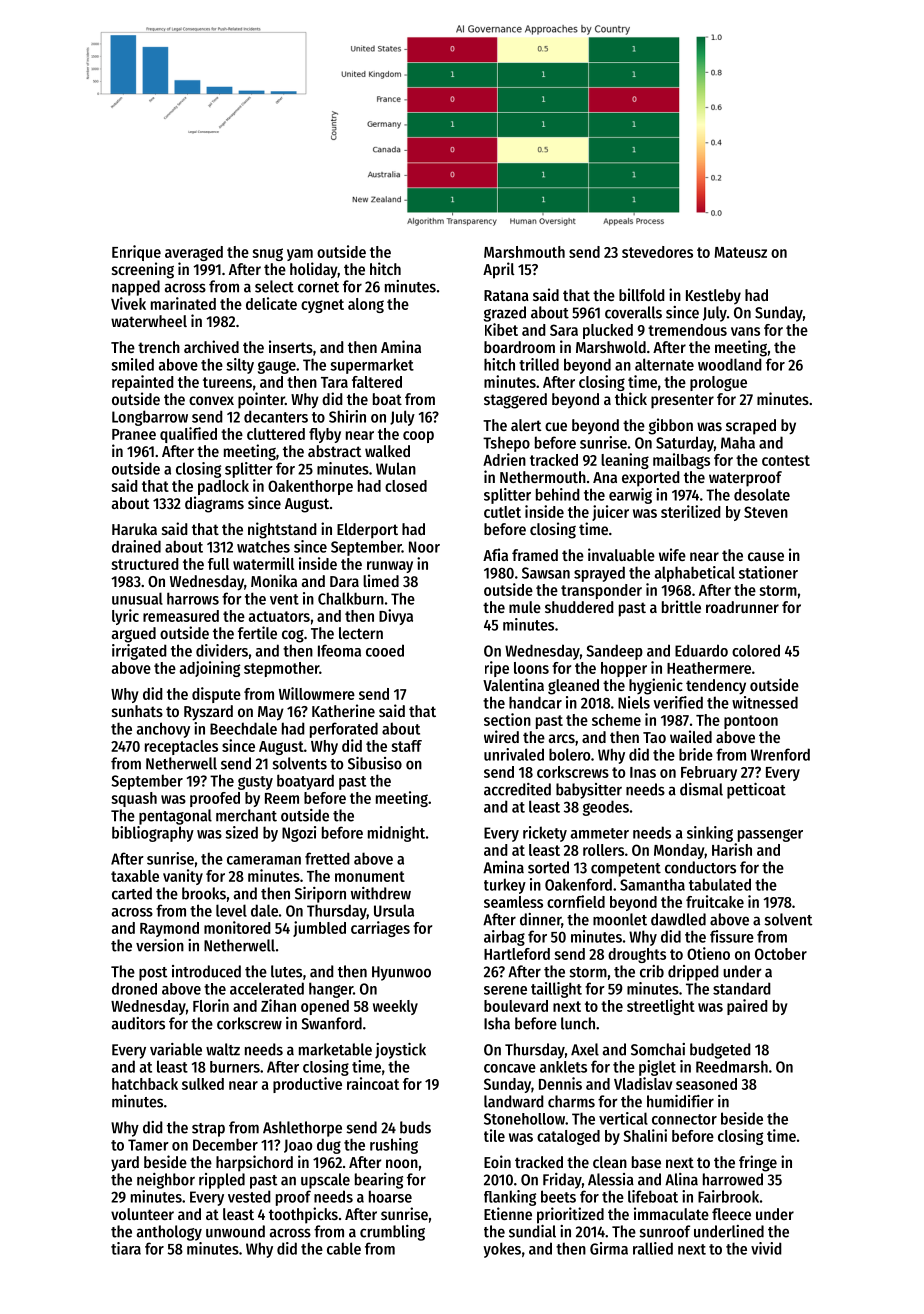 This page has width=924, height=1314. What do you see at coordinates (424, 547) in the page?
I see `Noor` at bounding box center [424, 547].
